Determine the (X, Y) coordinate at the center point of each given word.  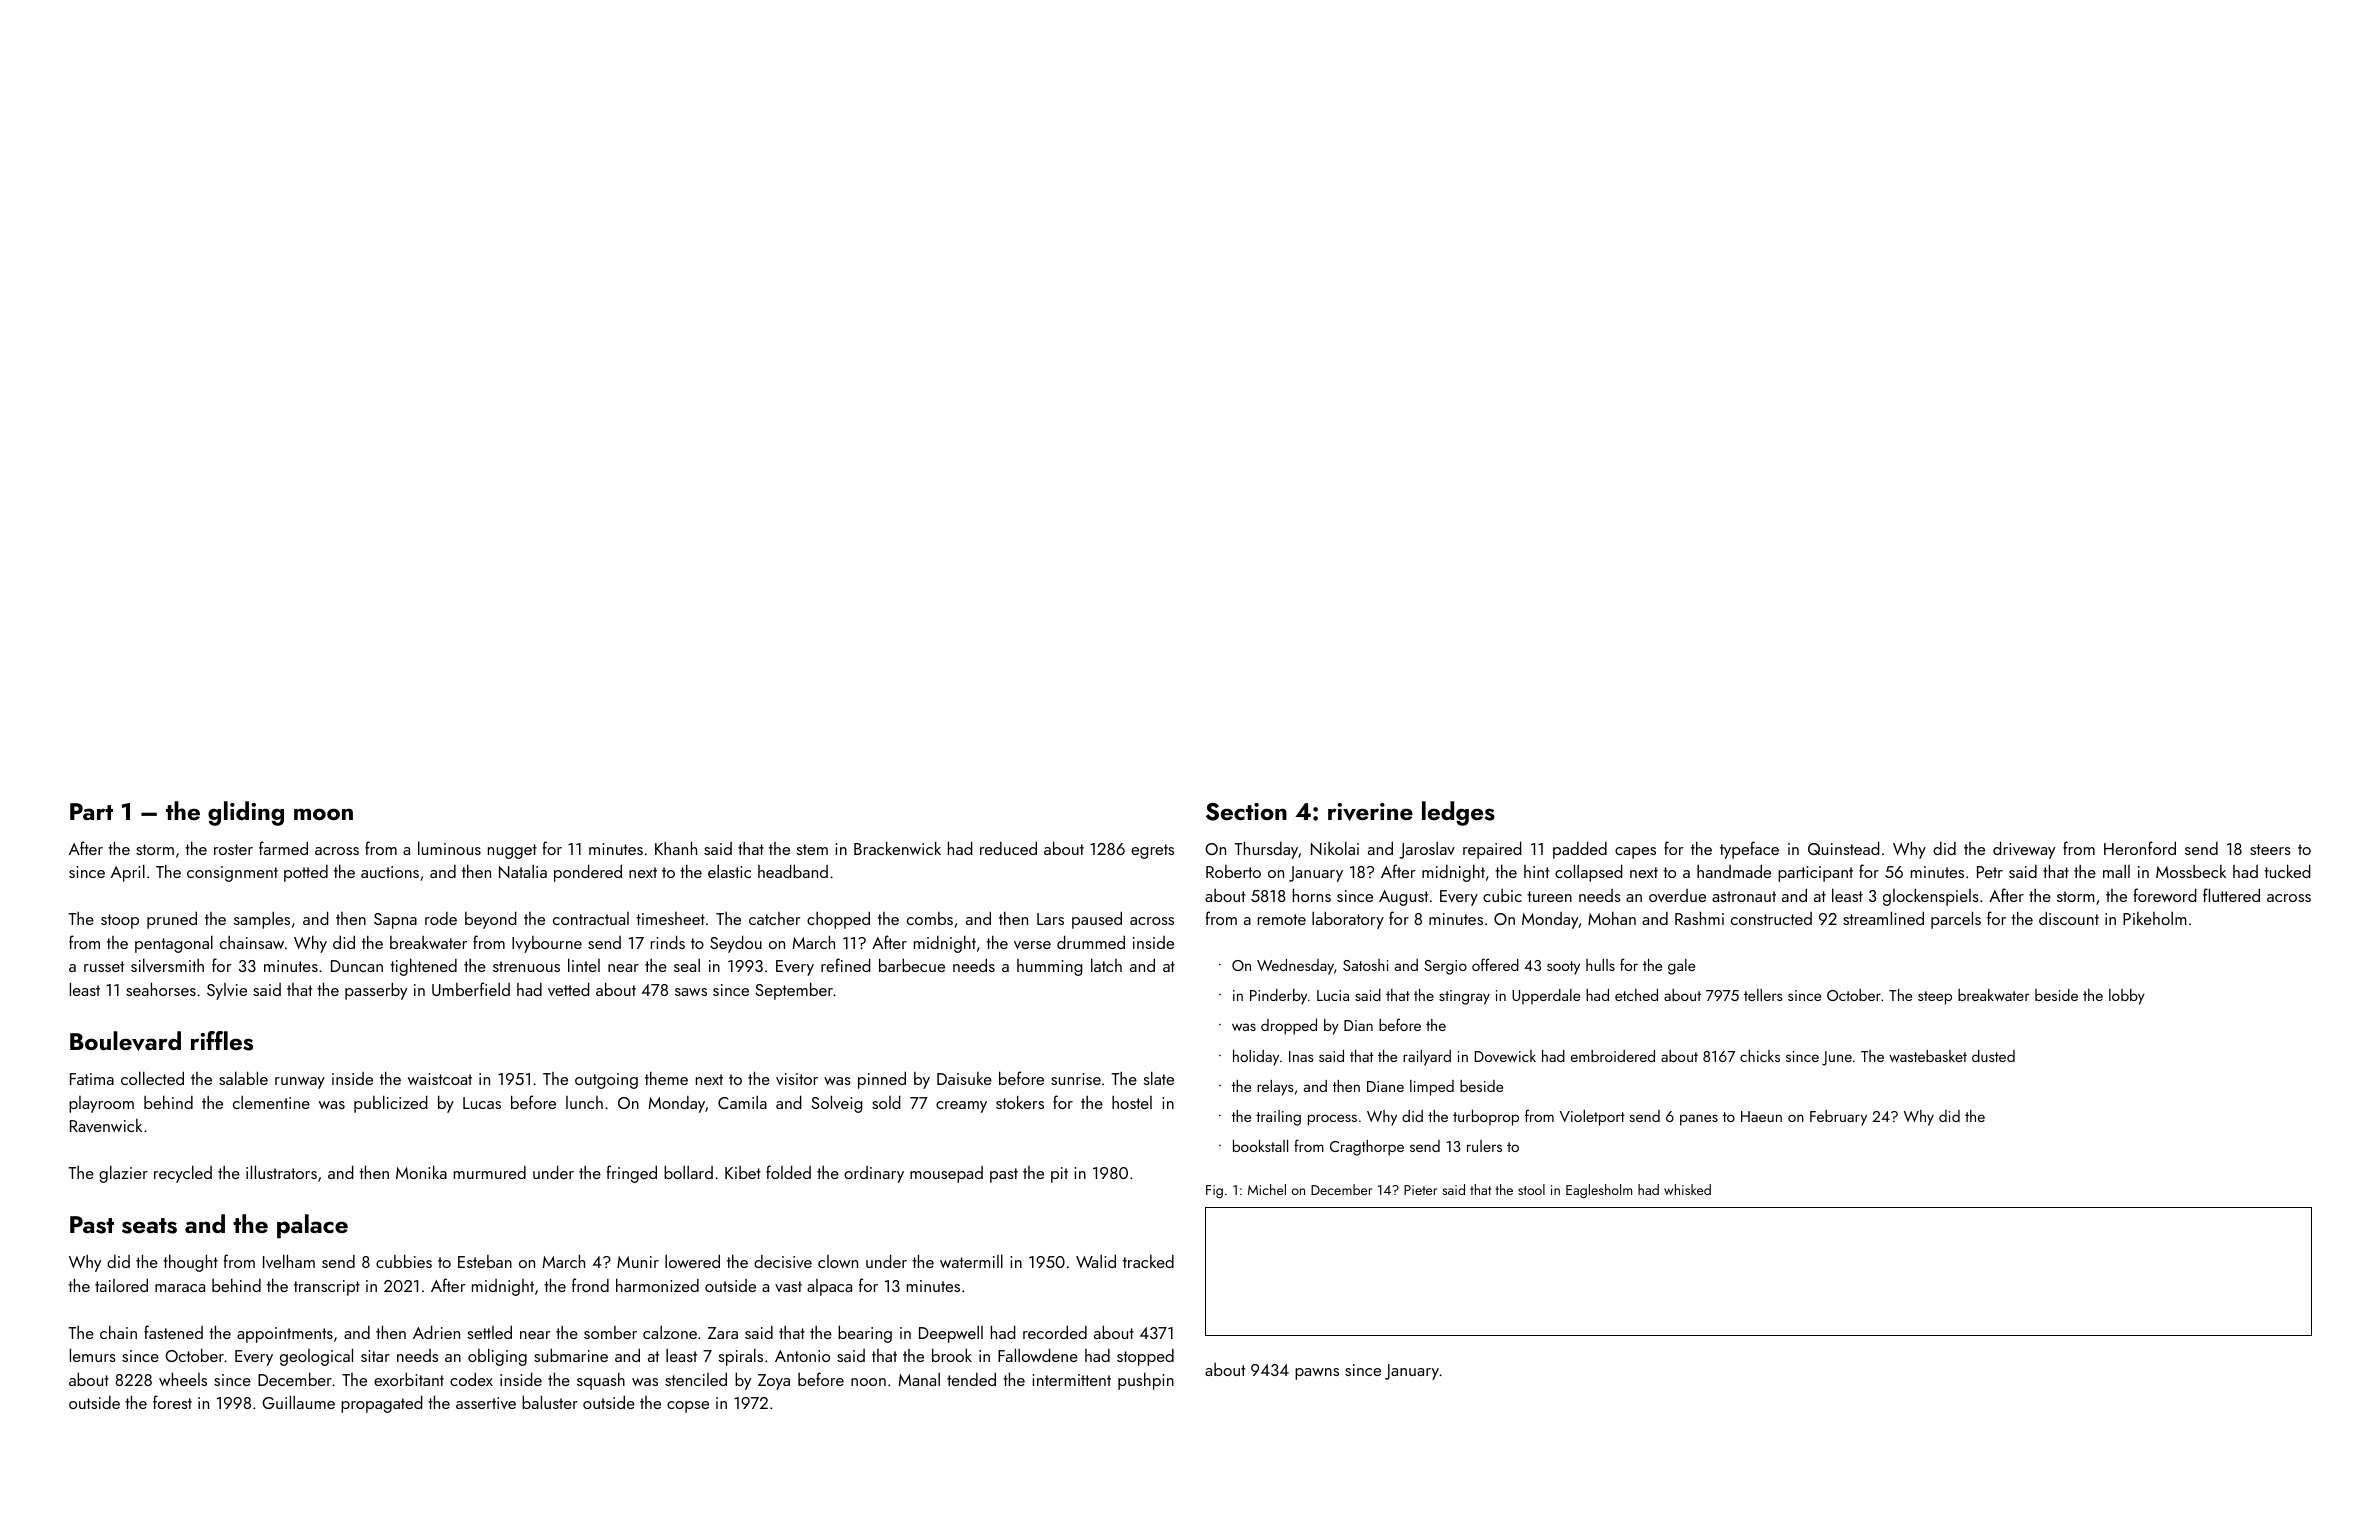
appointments (285, 1335)
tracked (1148, 1261)
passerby (376, 991)
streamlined (1883, 918)
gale (1681, 967)
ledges (1458, 813)
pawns (1317, 1374)
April (128, 873)
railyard (1427, 1058)
